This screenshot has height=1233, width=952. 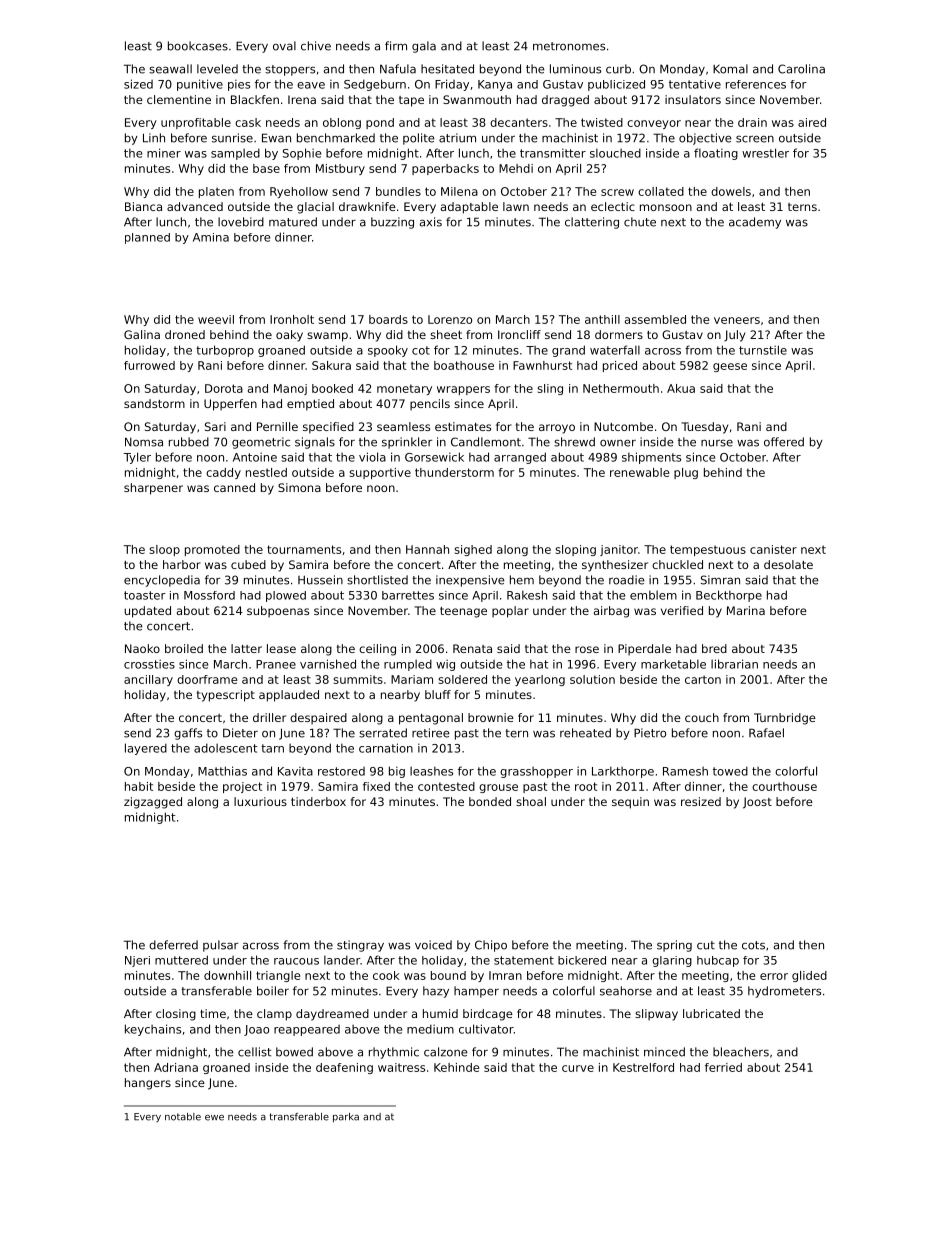 I want to click on boards, so click(x=388, y=319).
